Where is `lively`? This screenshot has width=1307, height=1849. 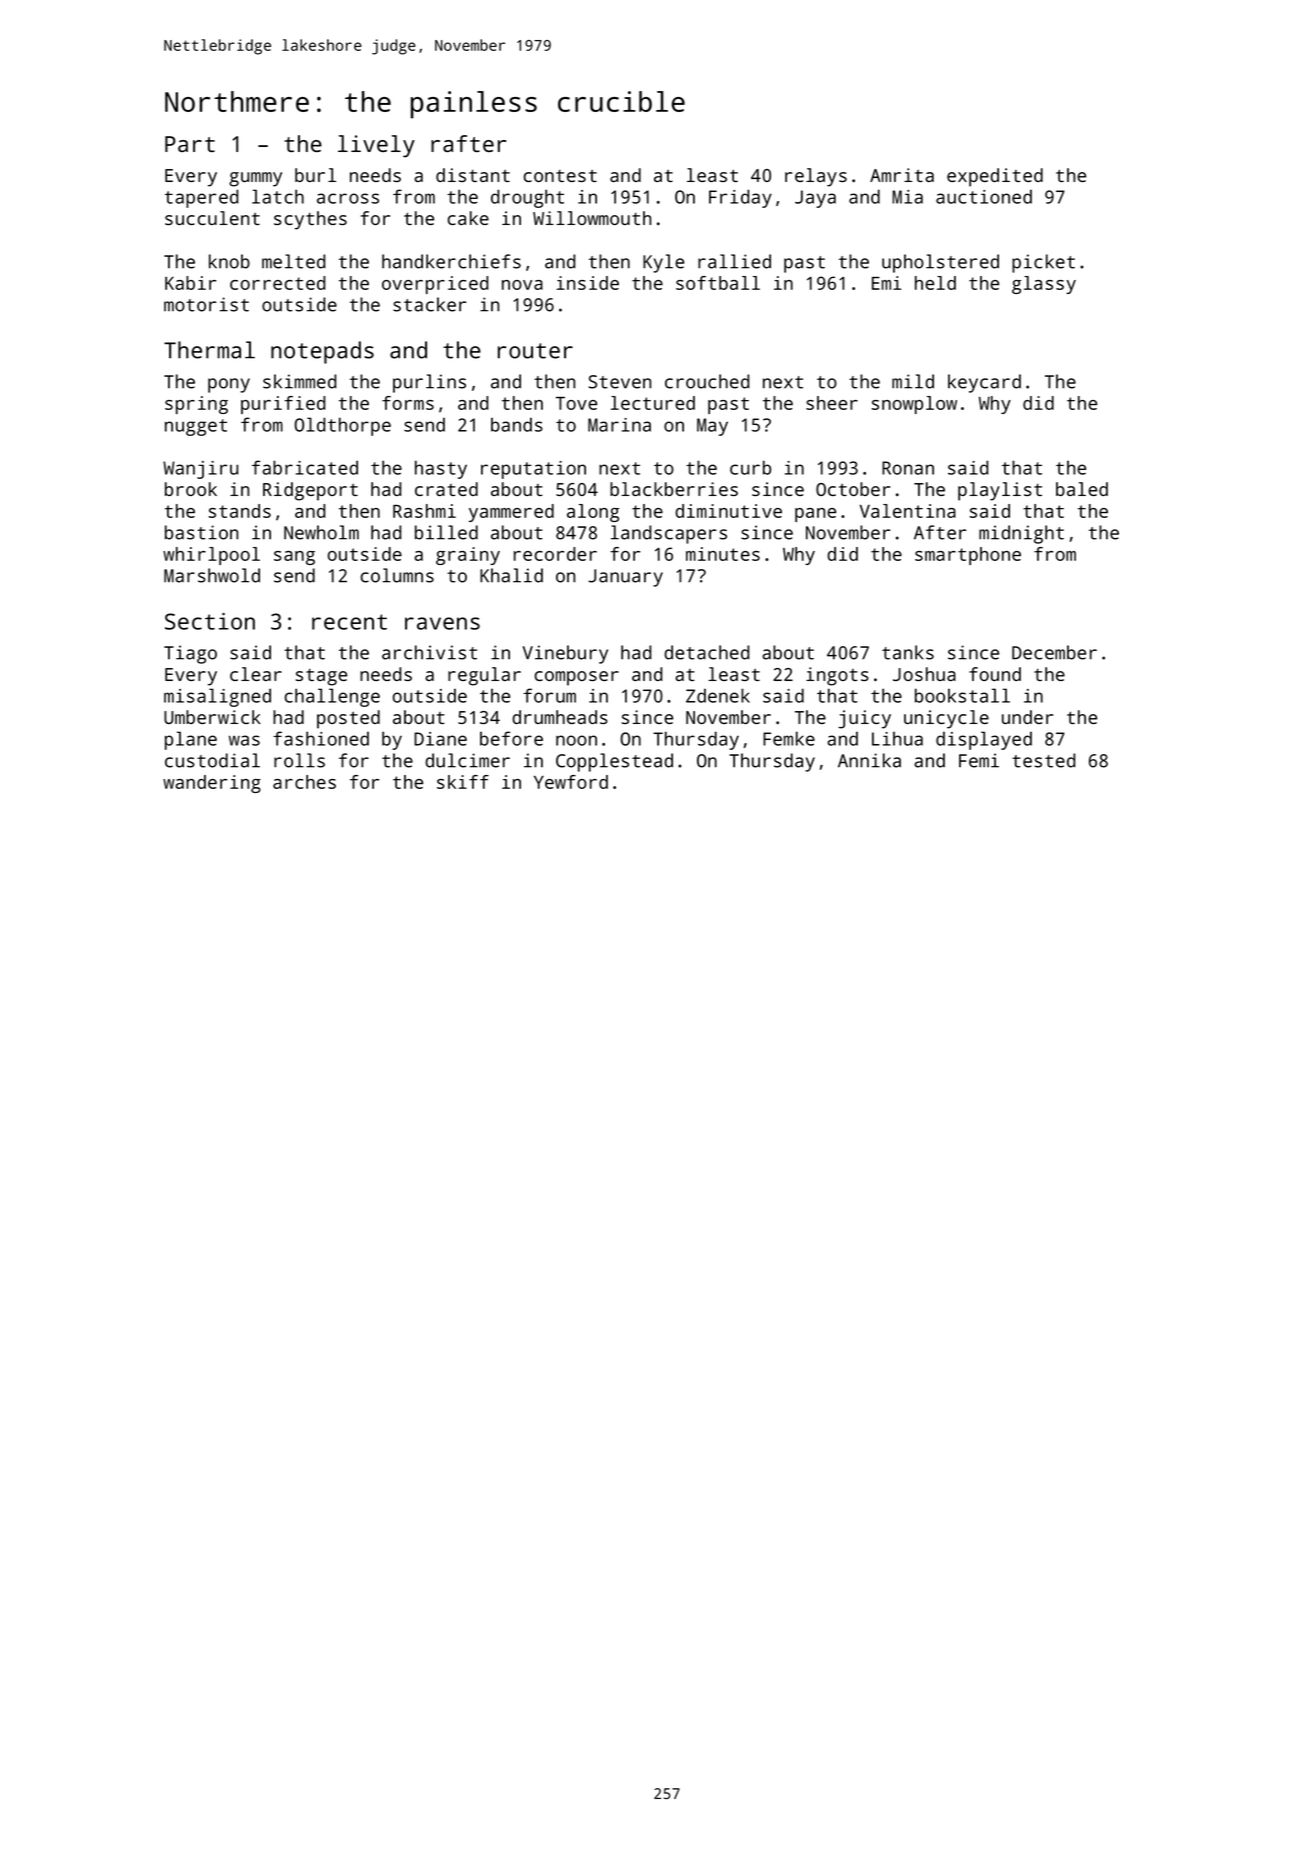
lively is located at coordinates (376, 146).
